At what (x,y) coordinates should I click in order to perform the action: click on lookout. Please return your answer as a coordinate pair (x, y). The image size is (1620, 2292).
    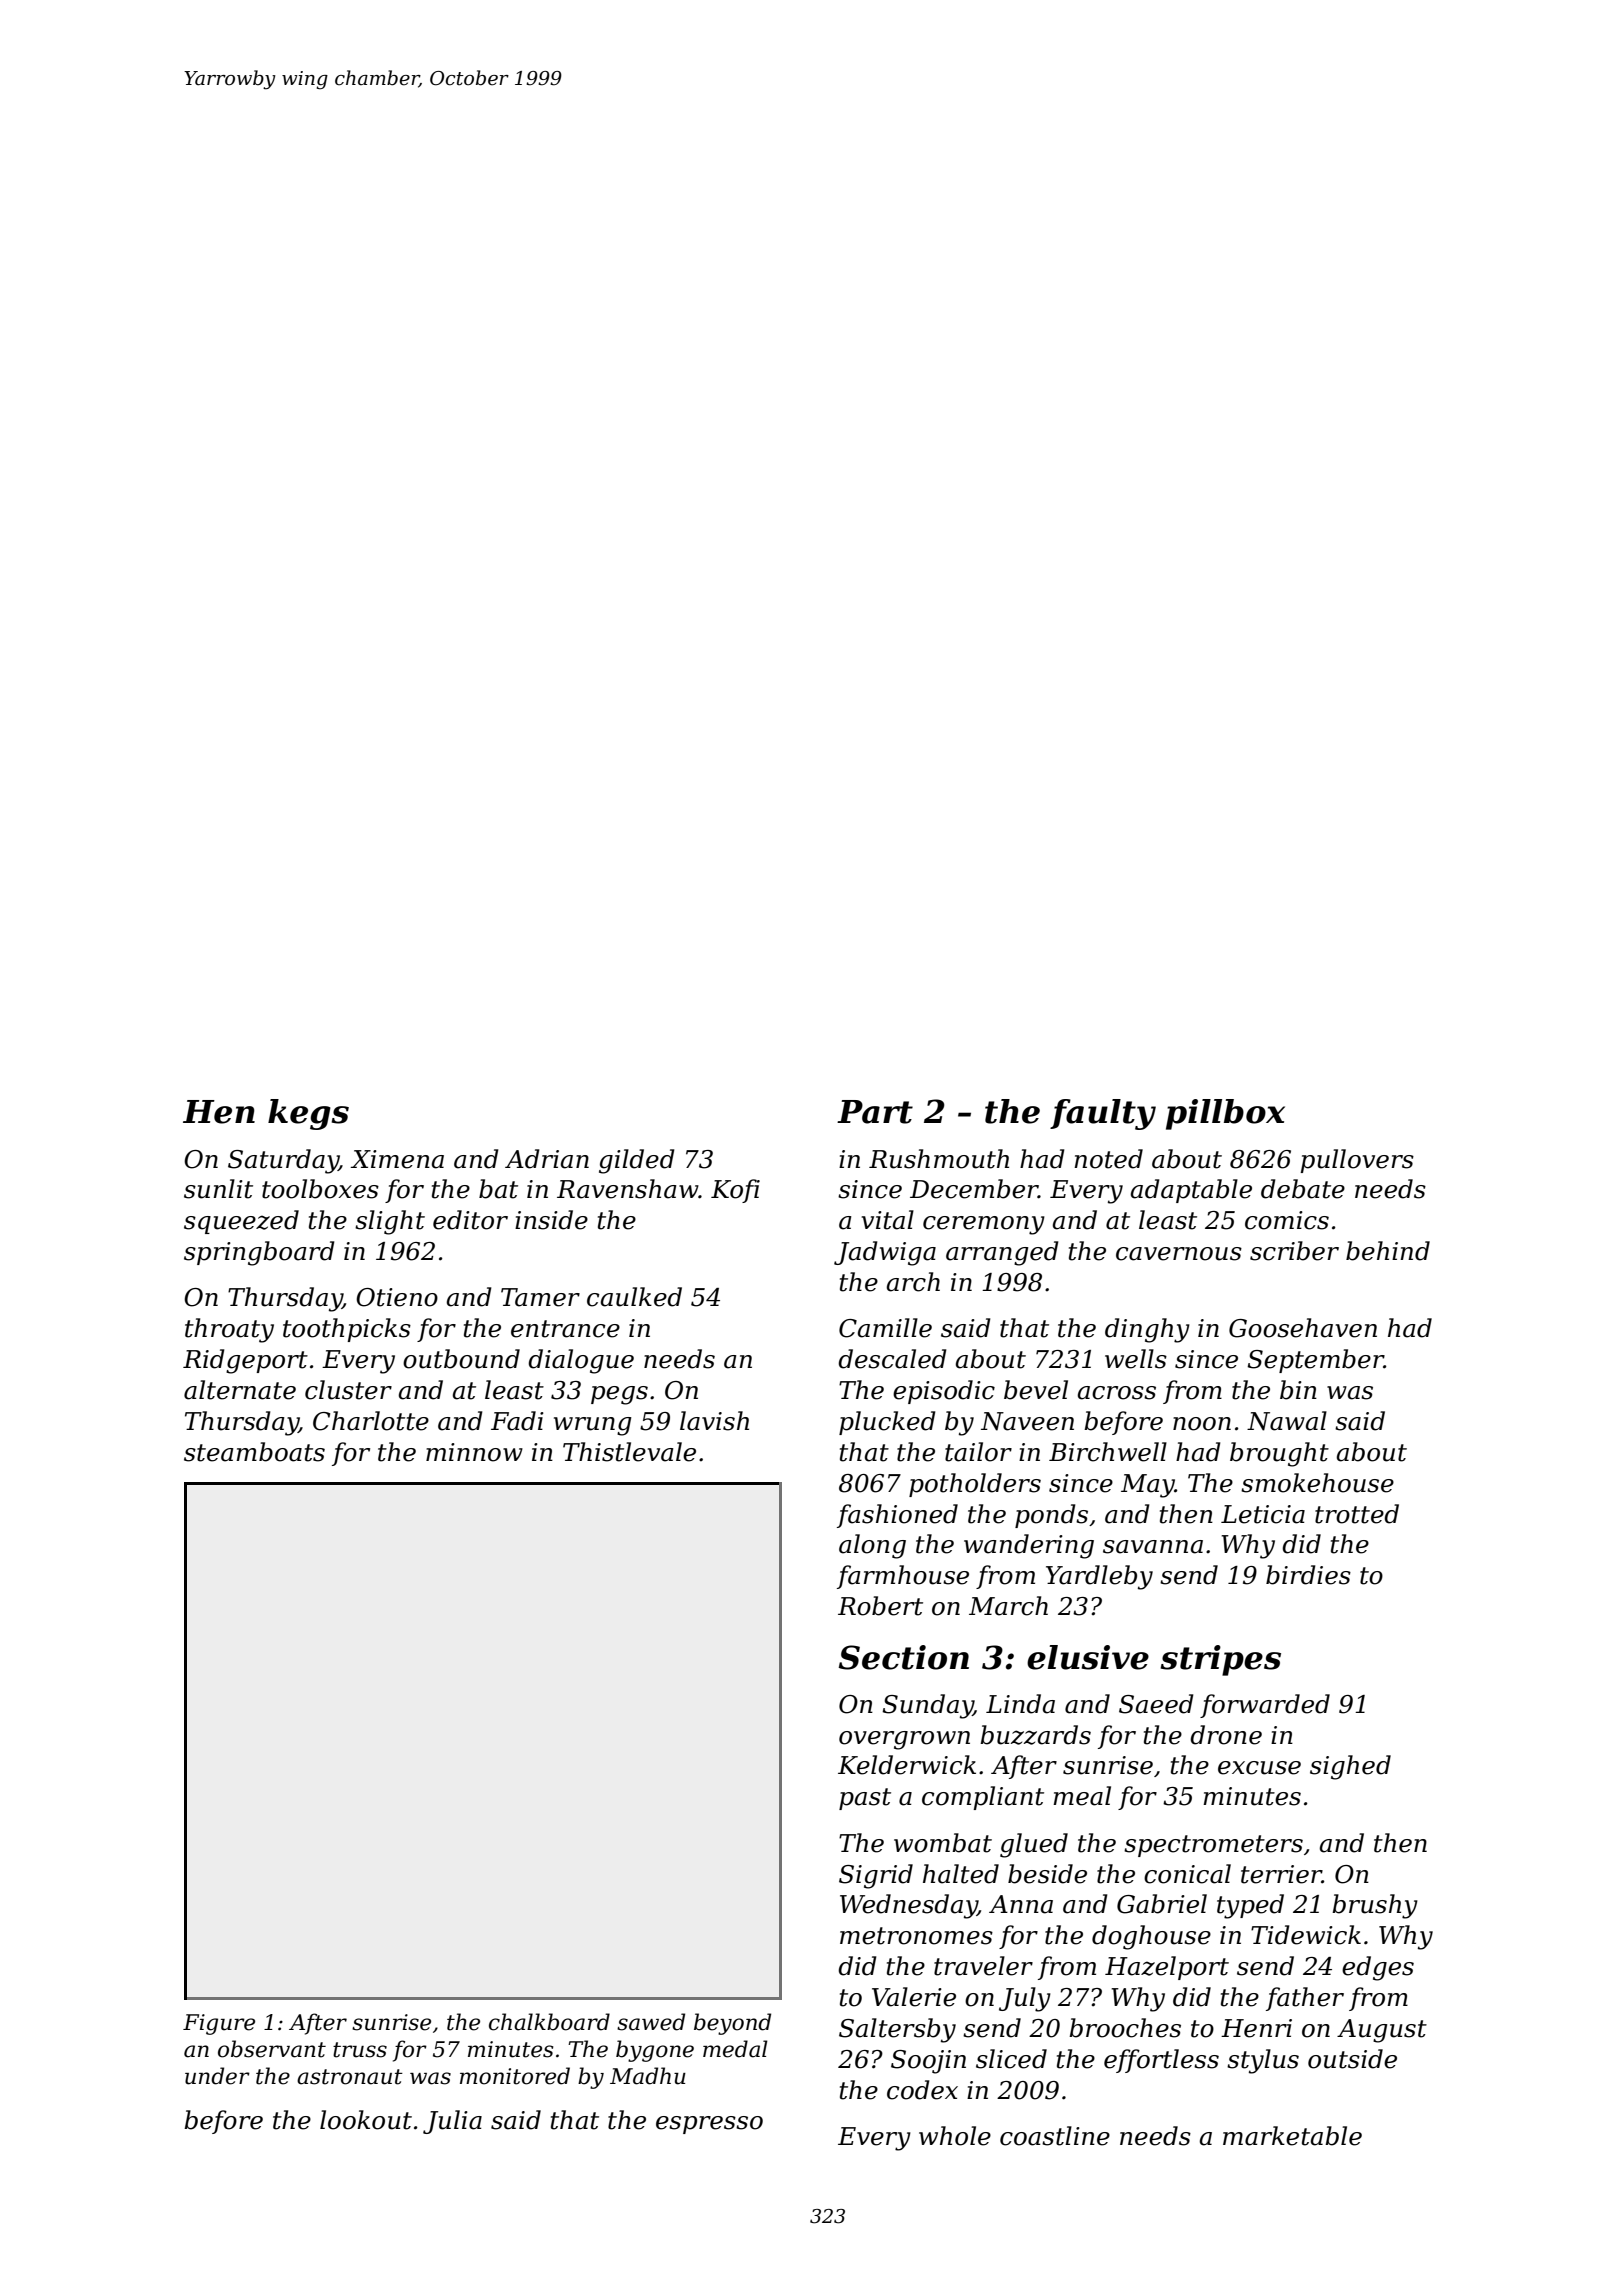
    Looking at the image, I should click on (366, 2120).
